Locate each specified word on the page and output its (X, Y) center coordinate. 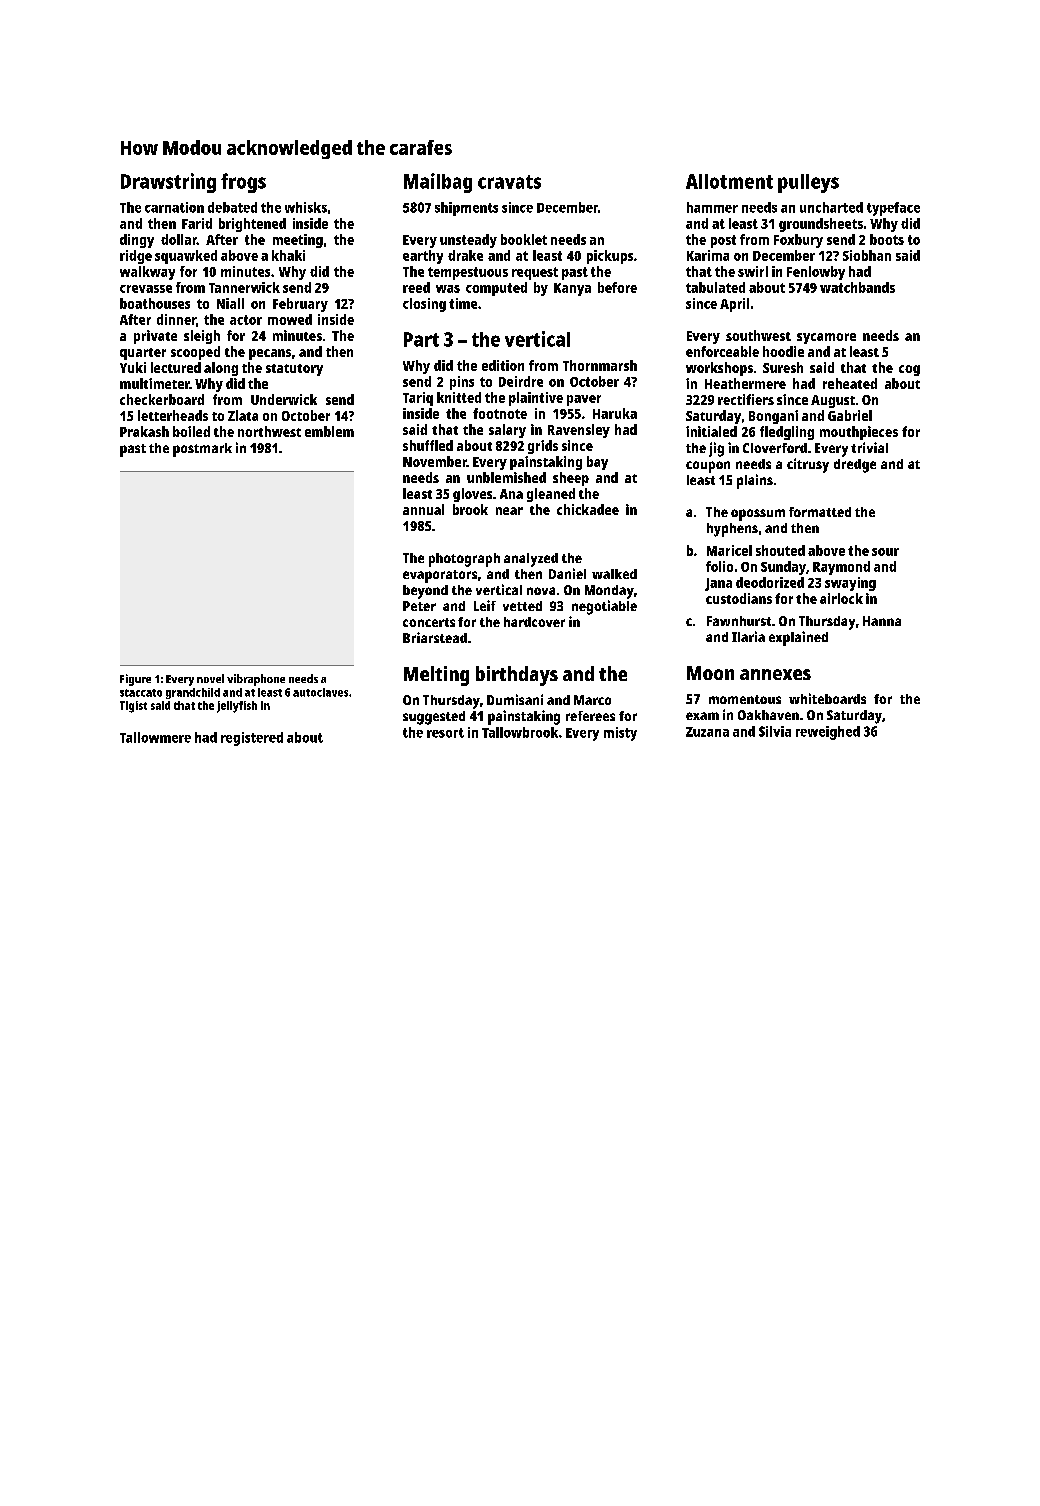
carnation (174, 207)
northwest (269, 431)
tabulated (715, 287)
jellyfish (237, 707)
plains (755, 481)
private (155, 337)
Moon (710, 673)
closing (424, 305)
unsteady (468, 241)
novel (210, 678)
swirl (753, 271)
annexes (775, 674)
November (435, 461)
